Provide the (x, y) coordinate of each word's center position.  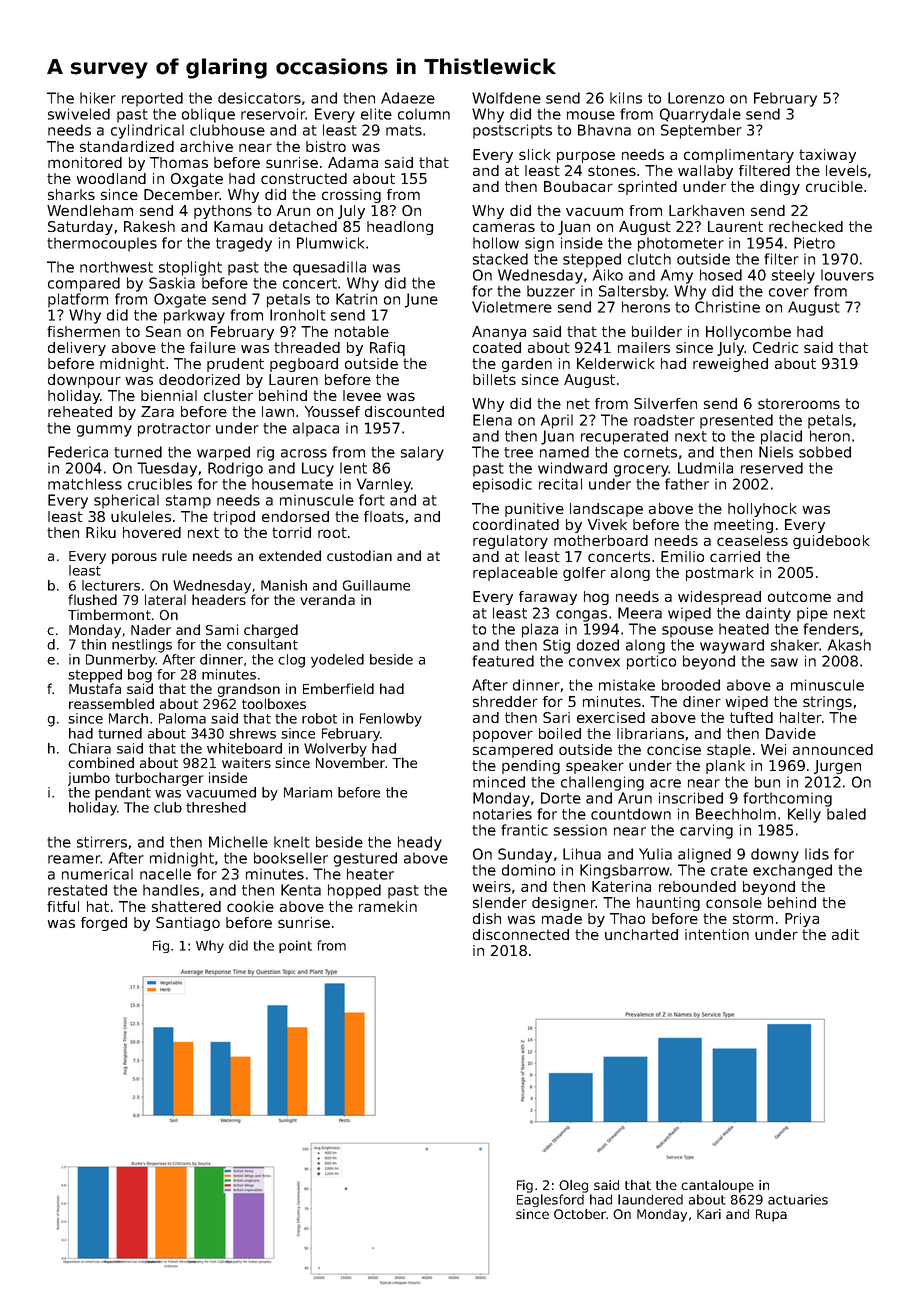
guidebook (831, 542)
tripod (234, 518)
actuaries (798, 1199)
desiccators (259, 98)
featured (503, 661)
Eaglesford (550, 1200)
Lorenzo (696, 98)
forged (104, 924)
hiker (98, 98)
